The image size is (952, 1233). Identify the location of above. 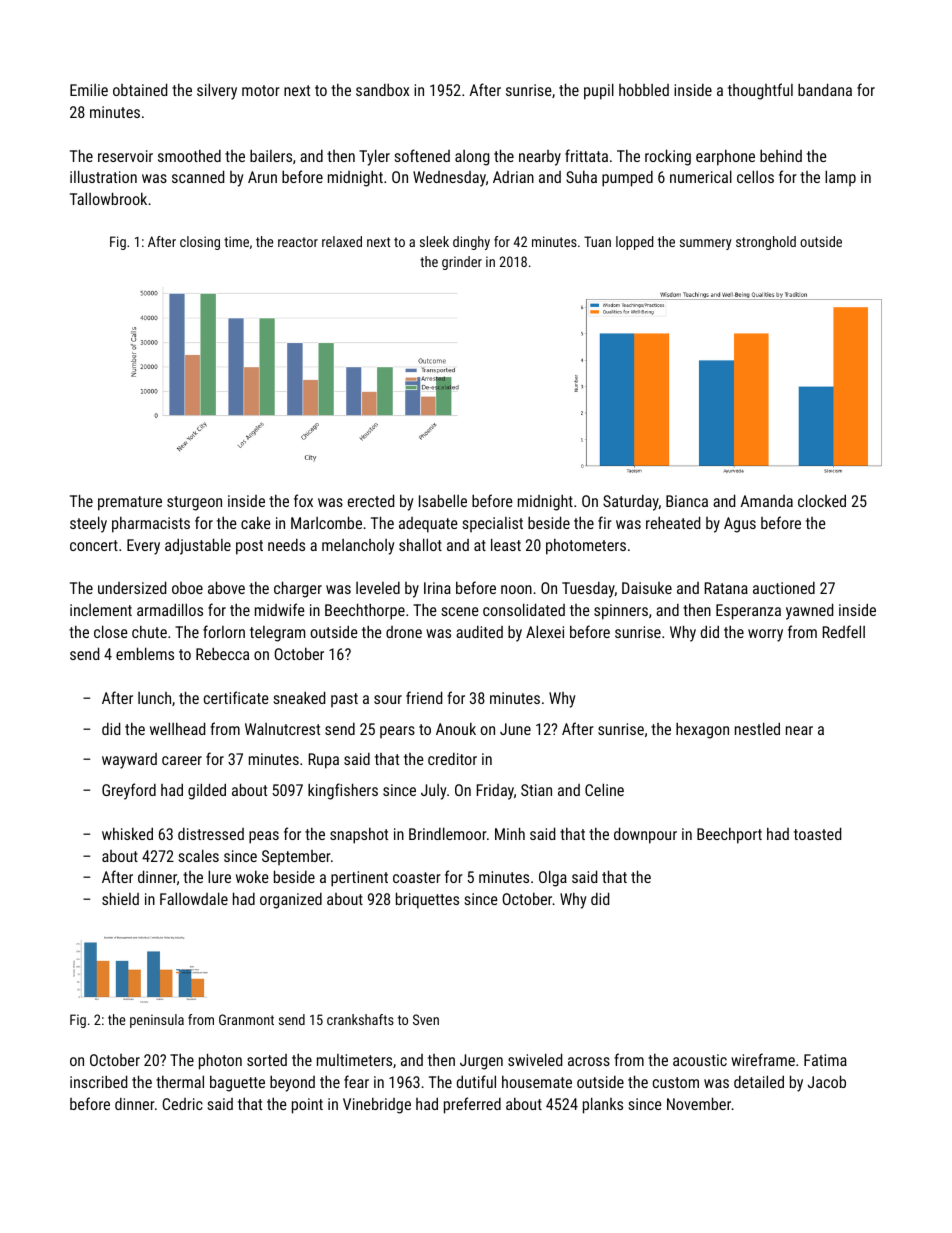
(226, 587).
